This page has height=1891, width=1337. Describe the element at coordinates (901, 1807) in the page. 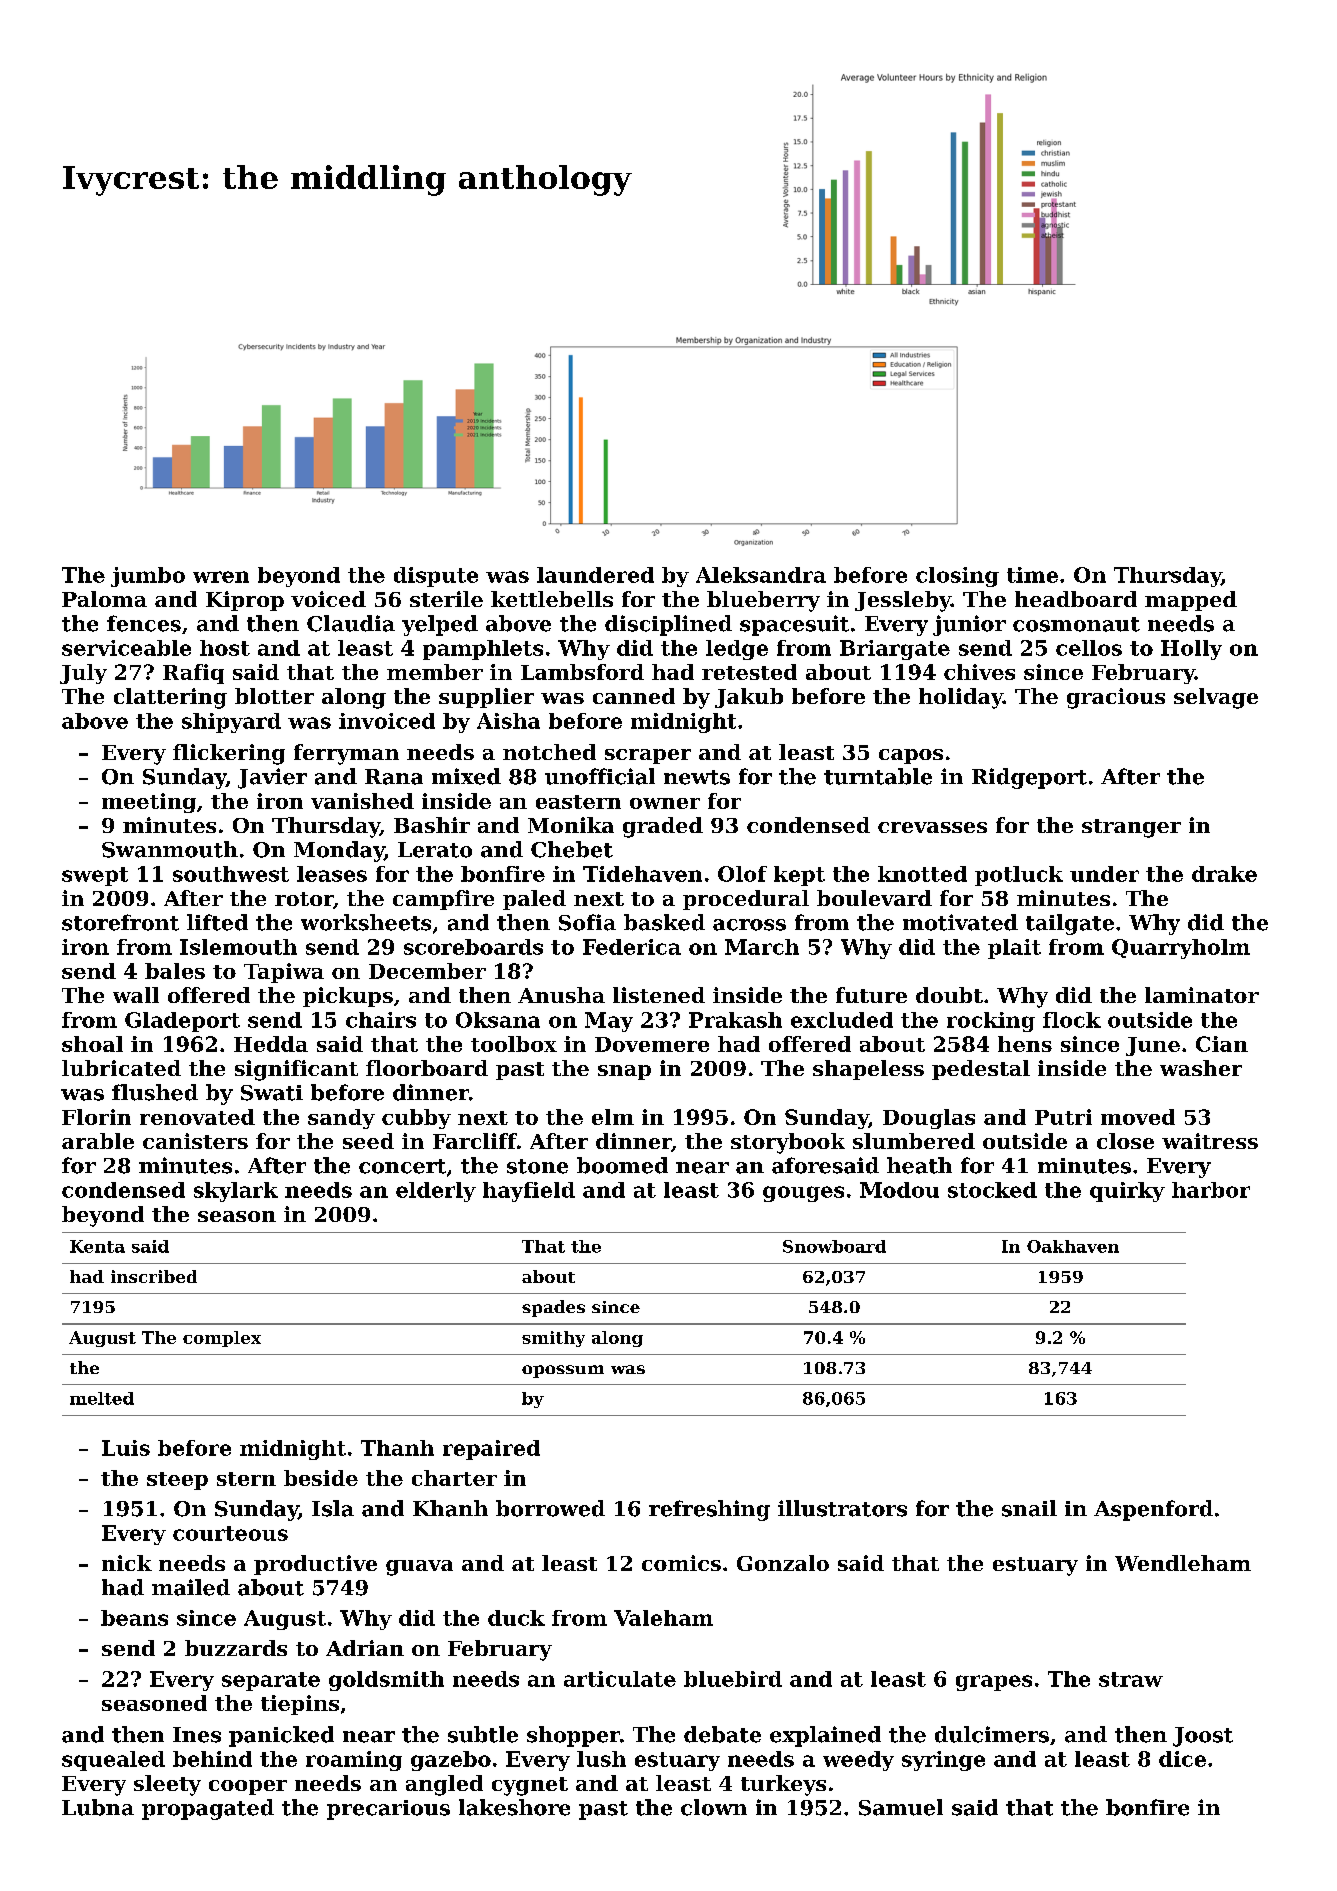

I see `Samuel` at that location.
